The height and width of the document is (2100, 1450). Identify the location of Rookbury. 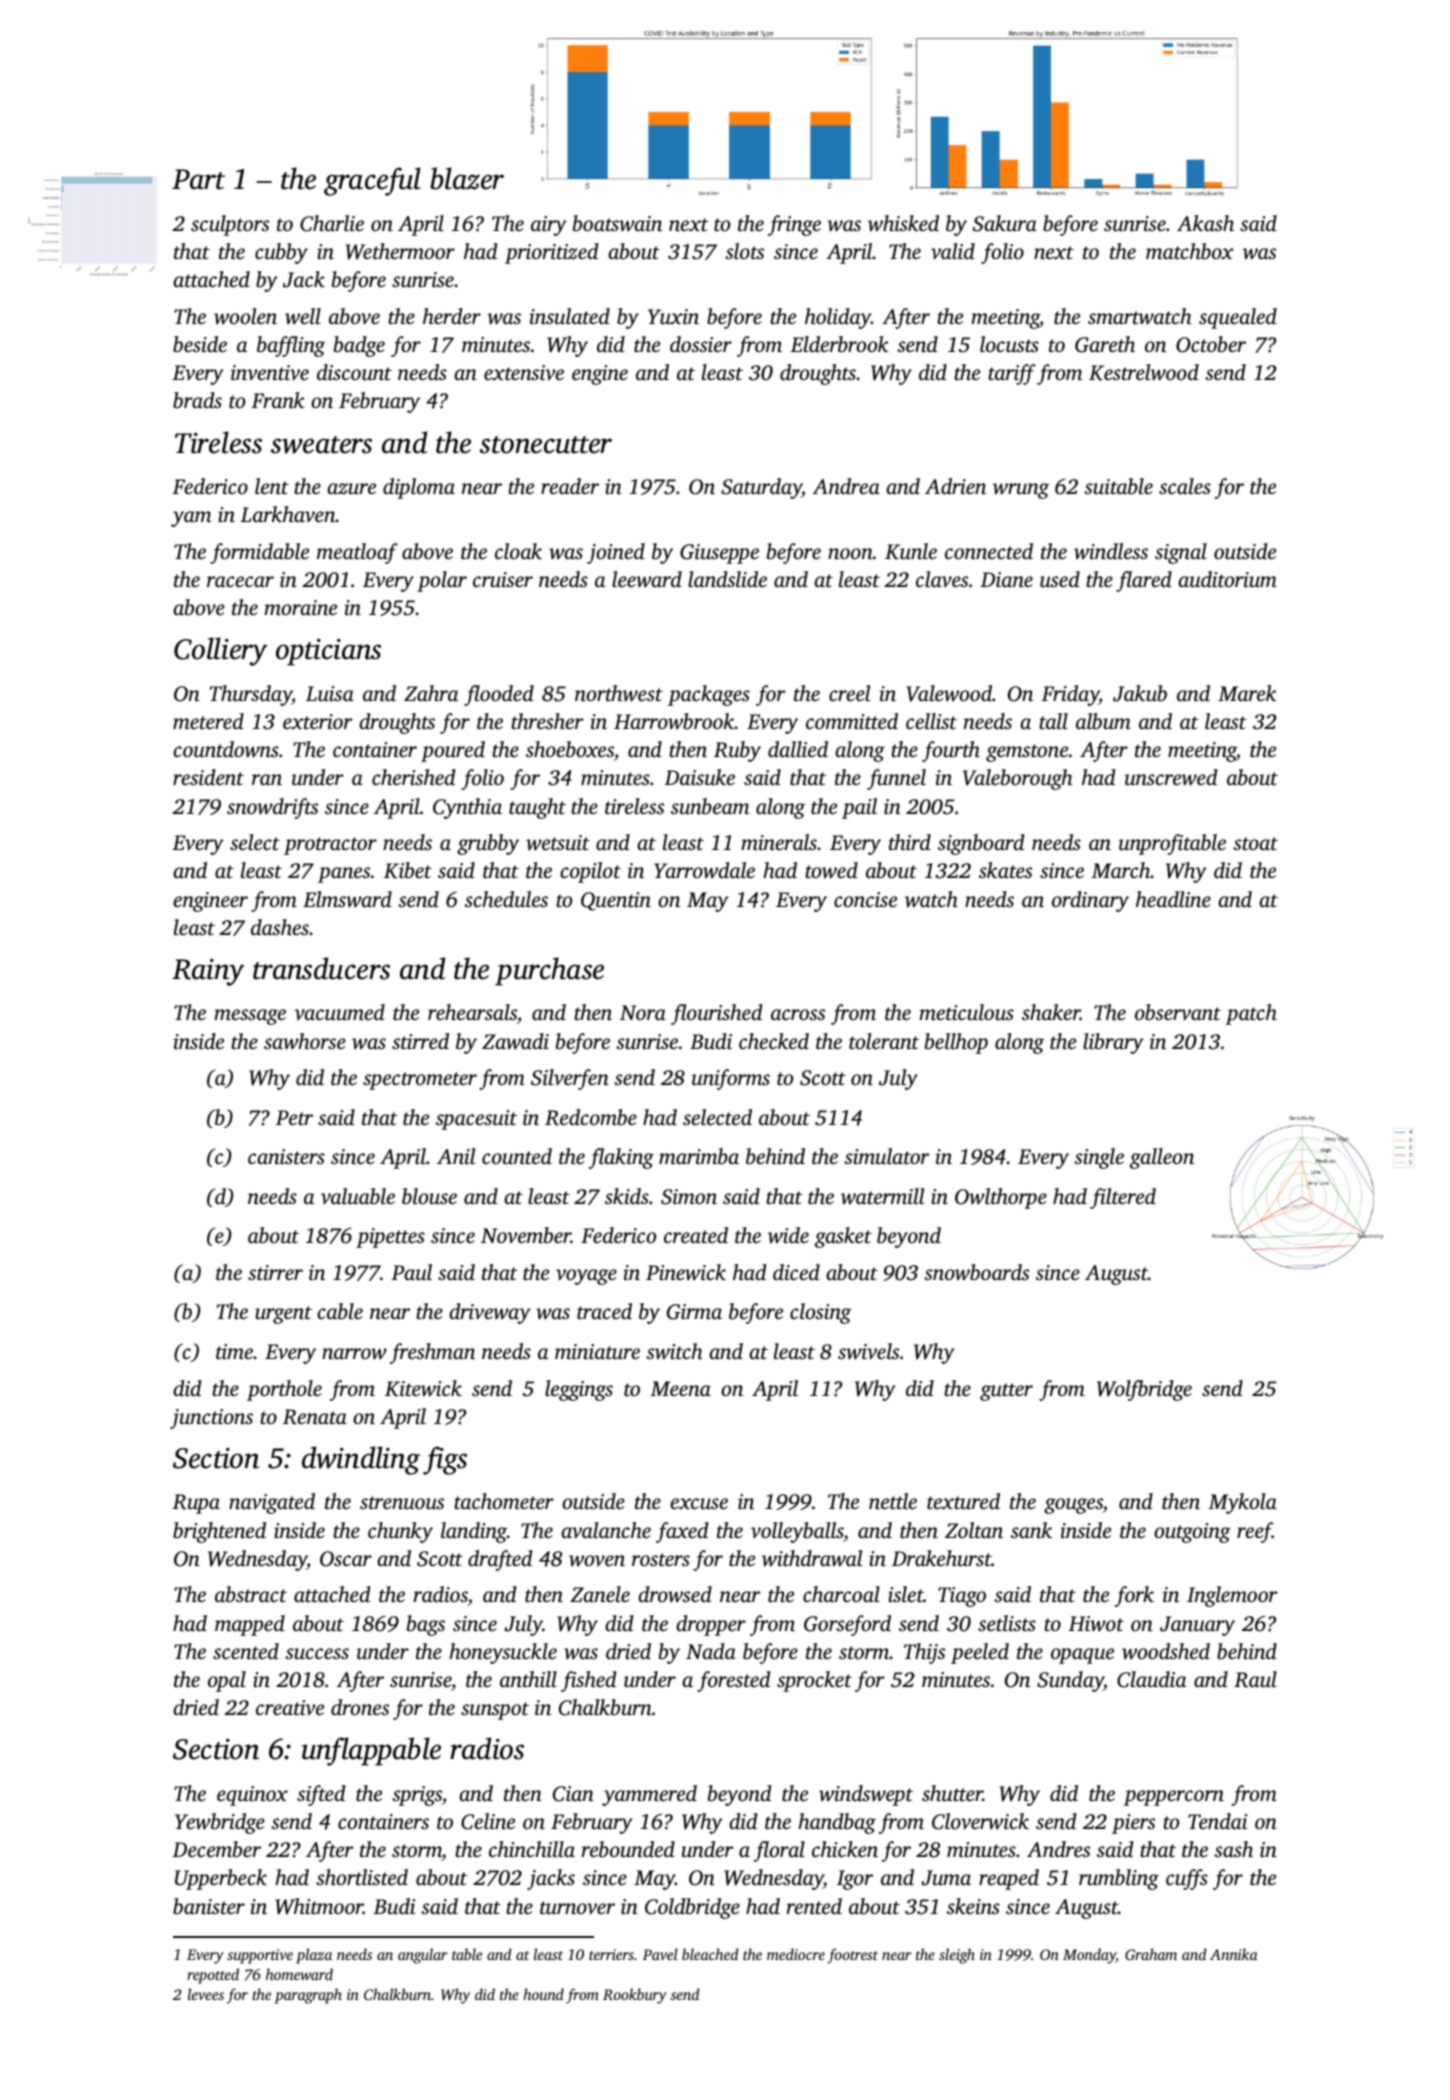
(634, 1996).
